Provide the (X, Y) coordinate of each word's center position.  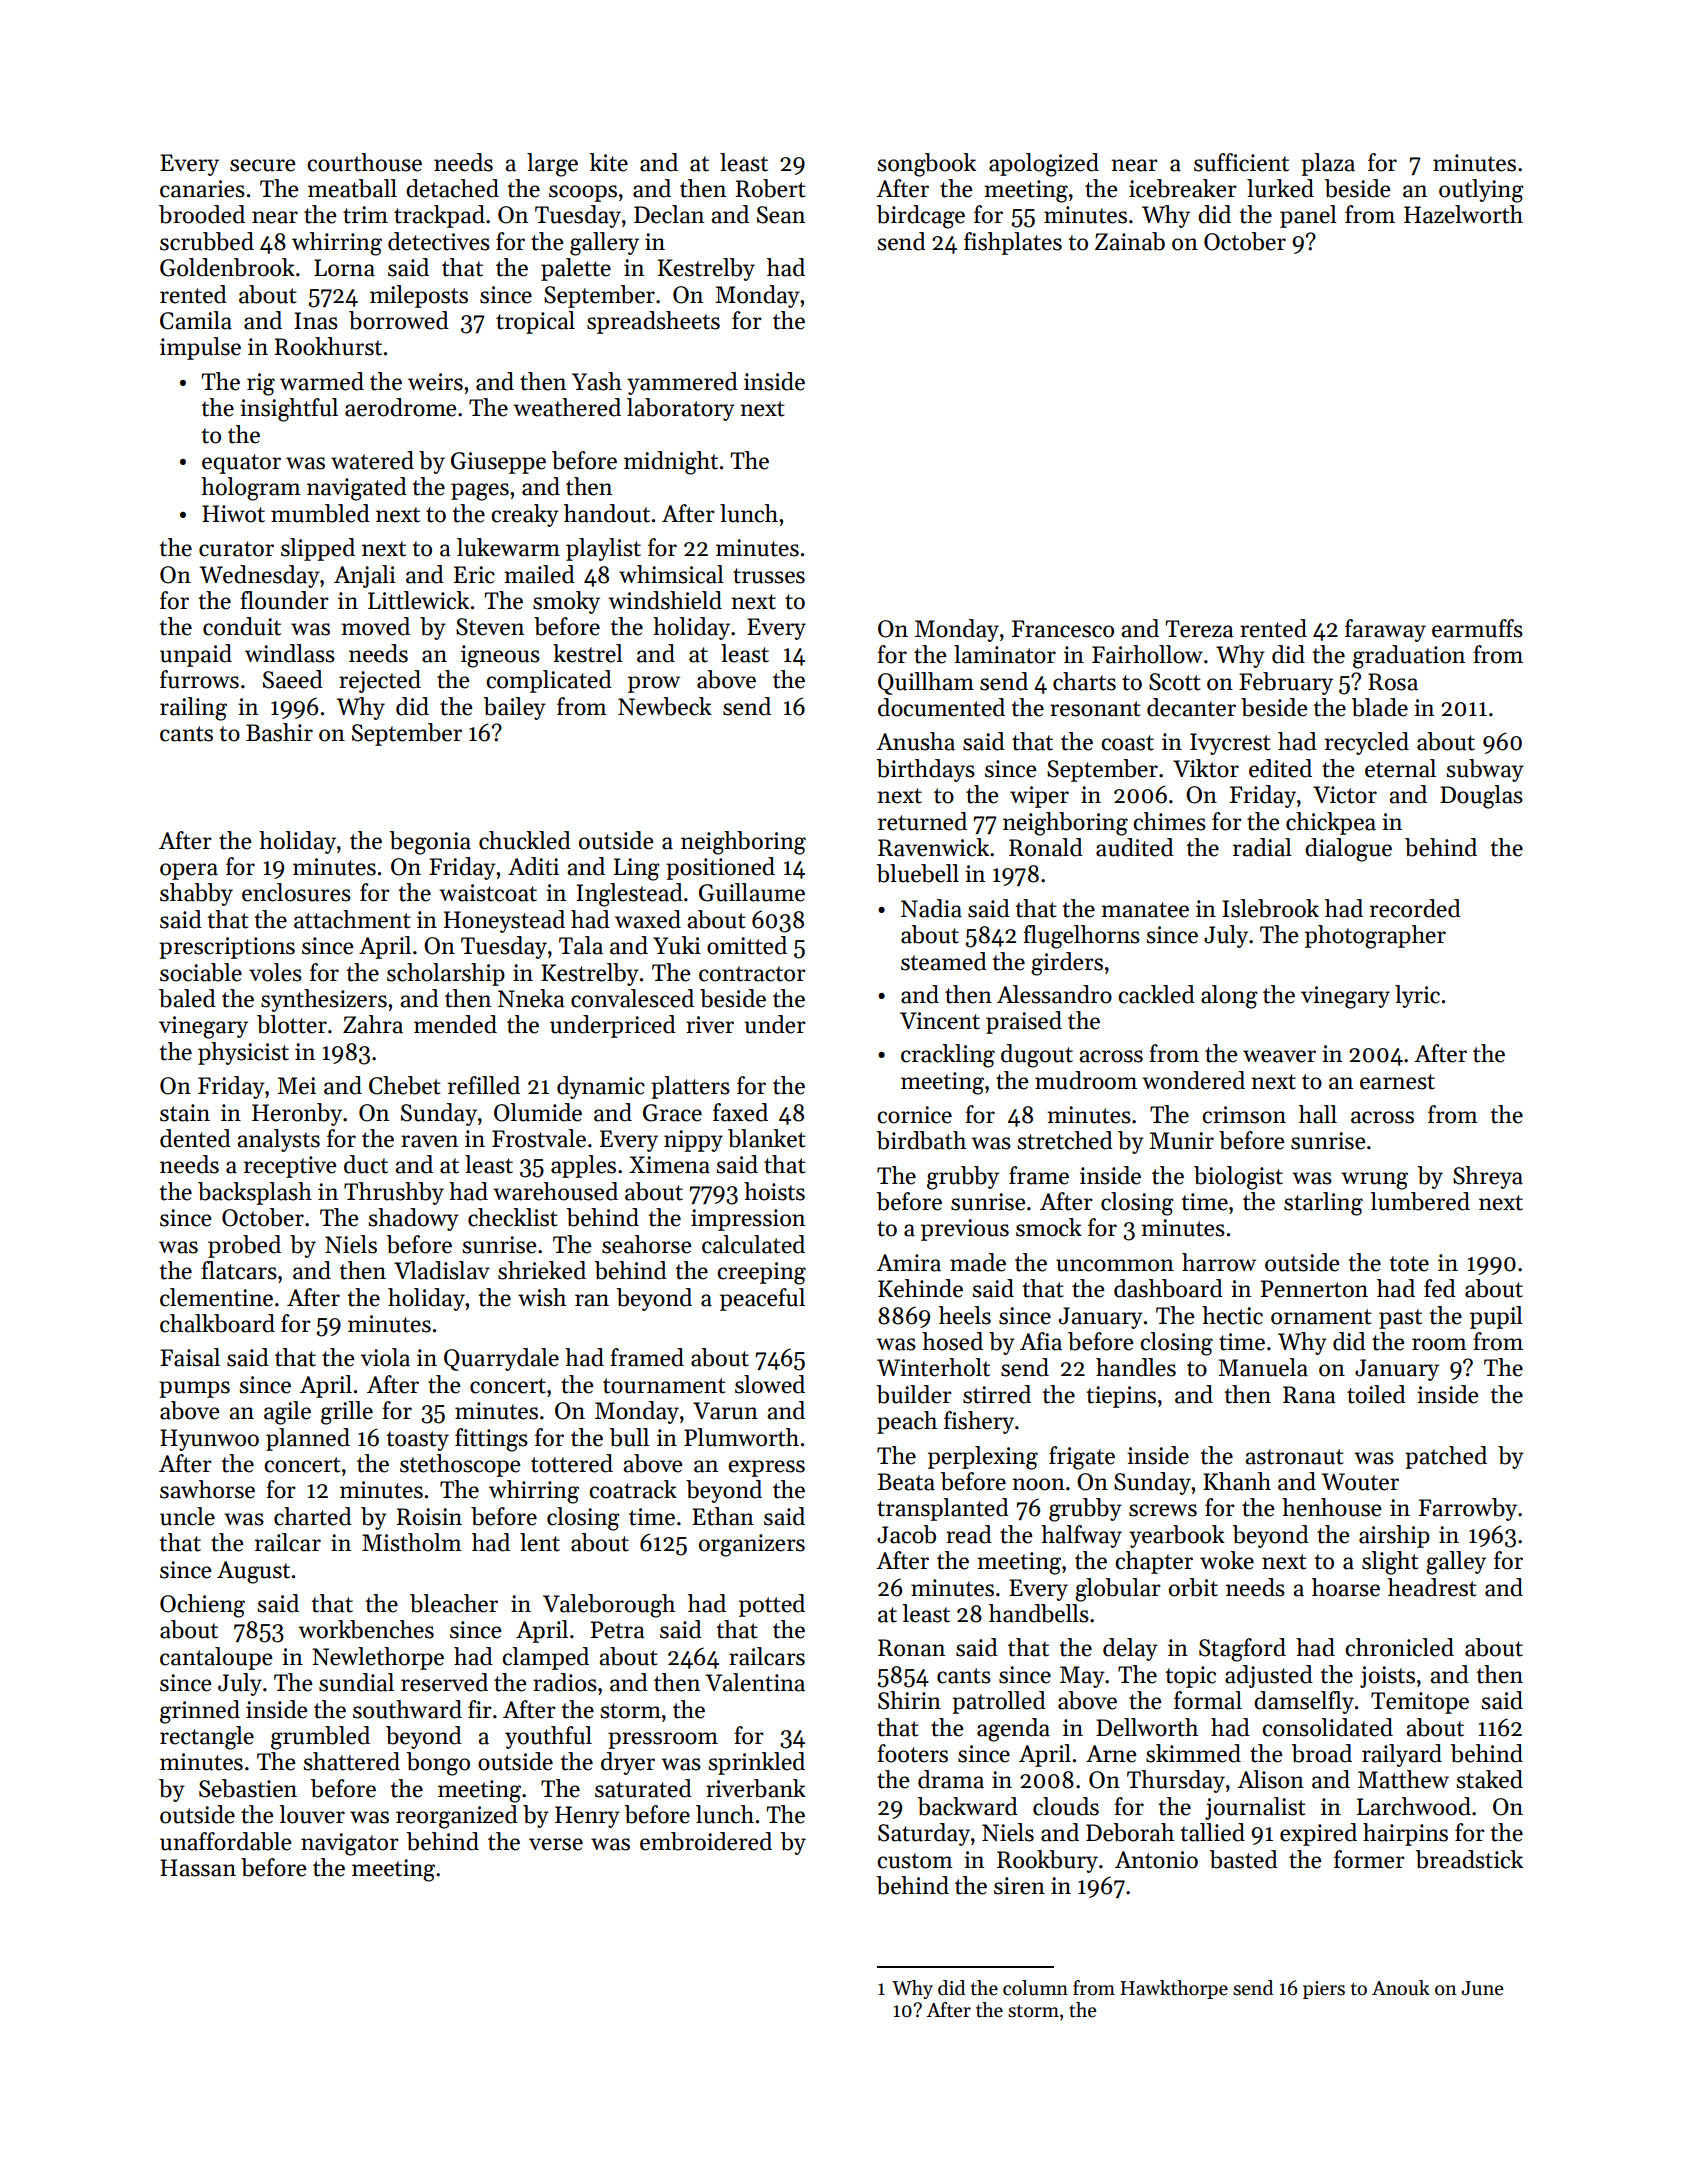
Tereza (1199, 629)
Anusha (915, 741)
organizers (752, 1545)
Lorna (344, 268)
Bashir (279, 732)
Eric (474, 575)
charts (1084, 681)
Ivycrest (1230, 744)
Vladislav (442, 1270)
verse (556, 1844)
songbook (926, 165)
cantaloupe (216, 1658)
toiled (1376, 1394)
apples (583, 1166)
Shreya (1488, 1177)
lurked (1280, 188)
